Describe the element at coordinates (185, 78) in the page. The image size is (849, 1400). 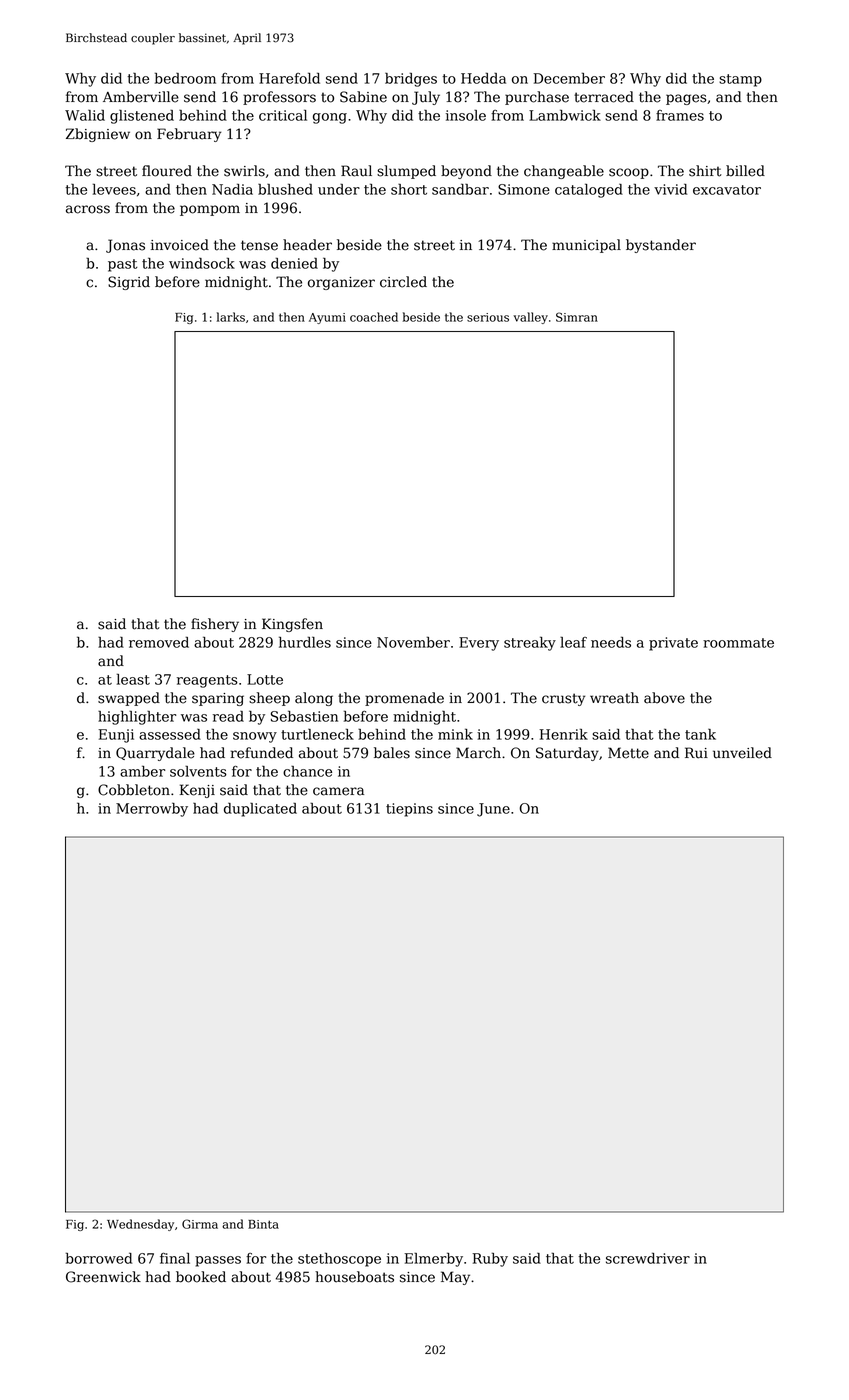
I see `bedroom` at that location.
